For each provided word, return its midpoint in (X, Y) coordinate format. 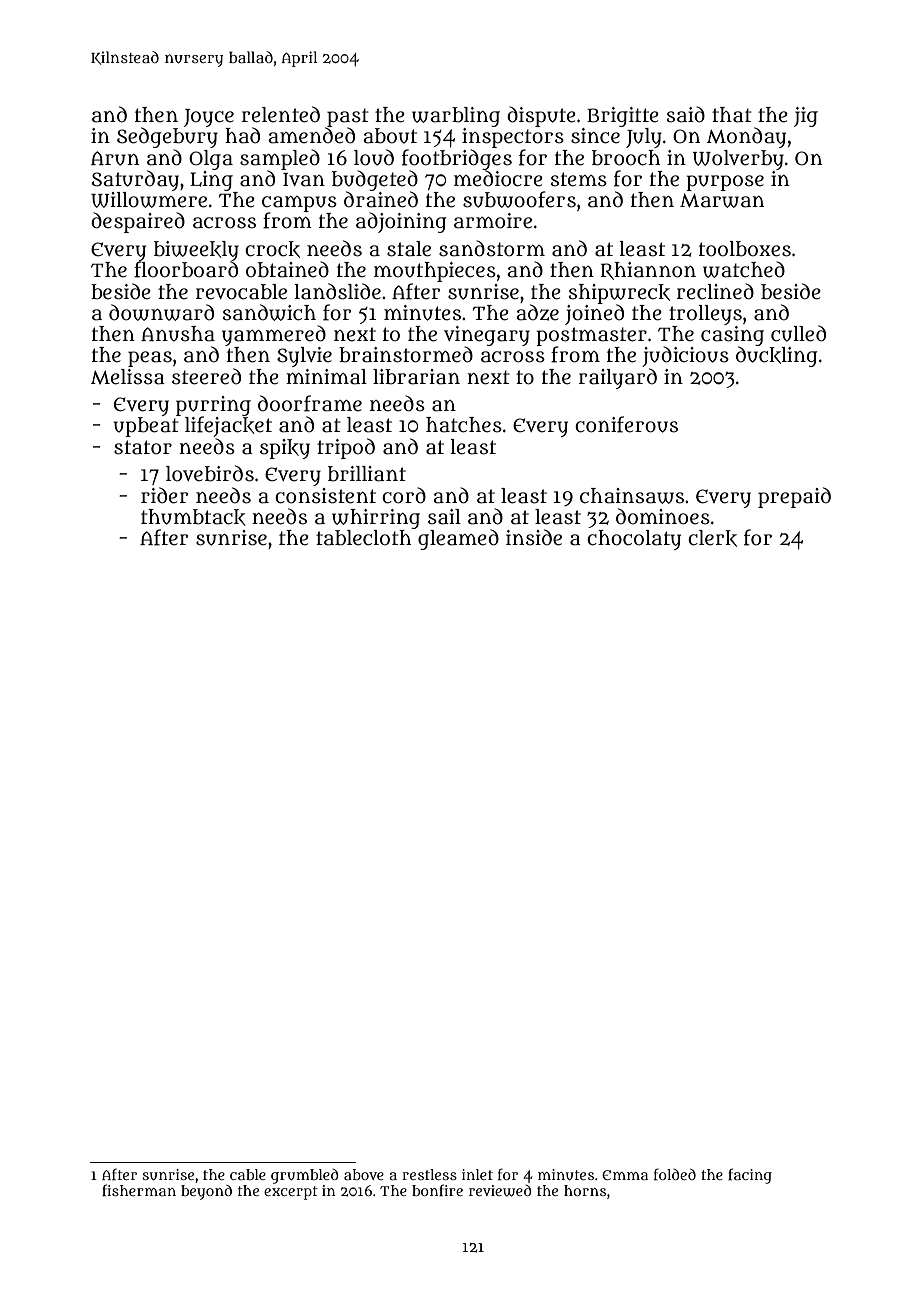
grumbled (305, 1176)
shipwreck (619, 294)
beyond (206, 1192)
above (364, 1174)
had (242, 135)
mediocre (498, 178)
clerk (712, 538)
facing (750, 1176)
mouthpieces (435, 272)
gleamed (458, 539)
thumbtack (193, 517)
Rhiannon (648, 271)
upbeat (146, 427)
